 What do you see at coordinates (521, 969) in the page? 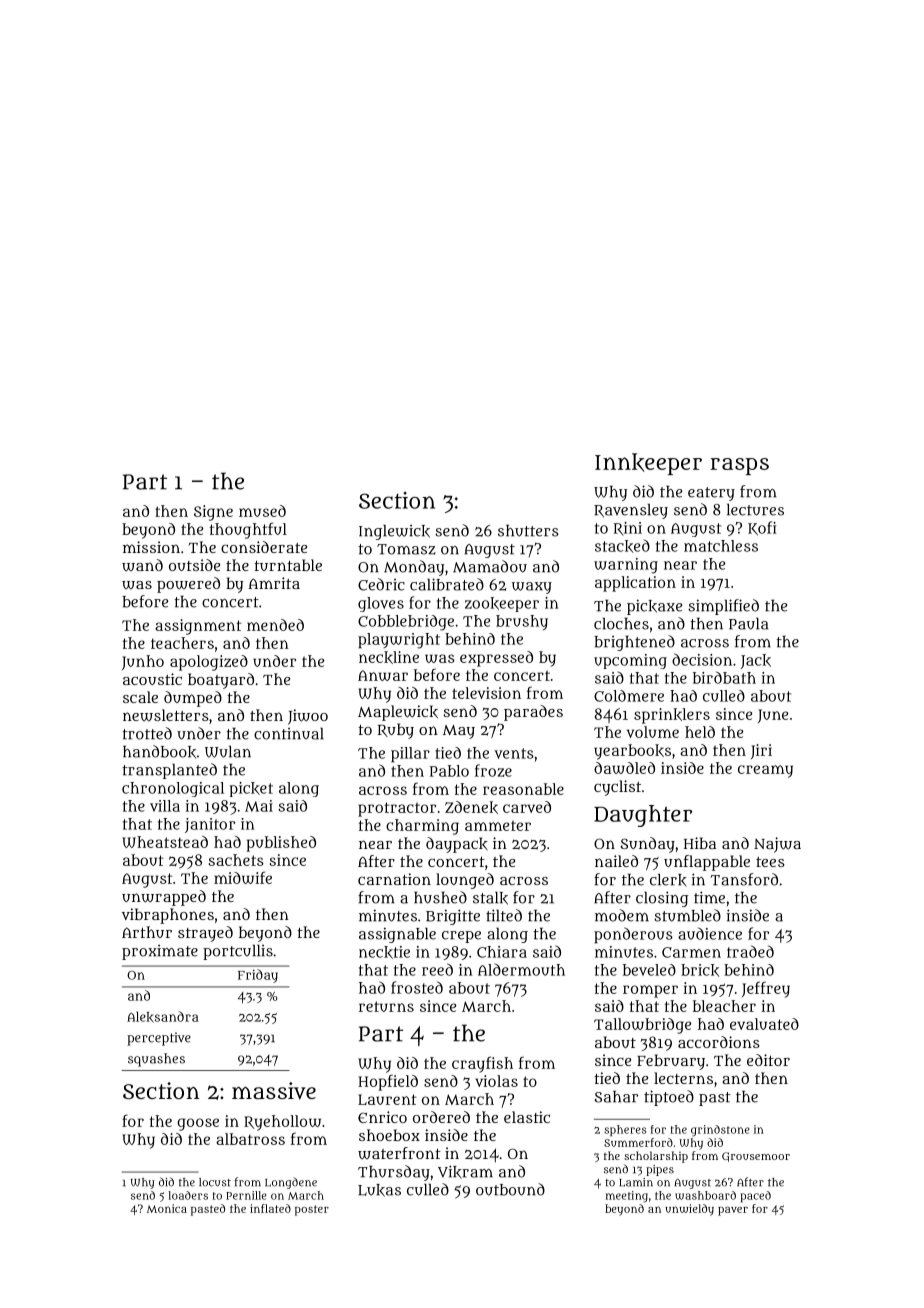
I see `Aldermouth` at bounding box center [521, 969].
